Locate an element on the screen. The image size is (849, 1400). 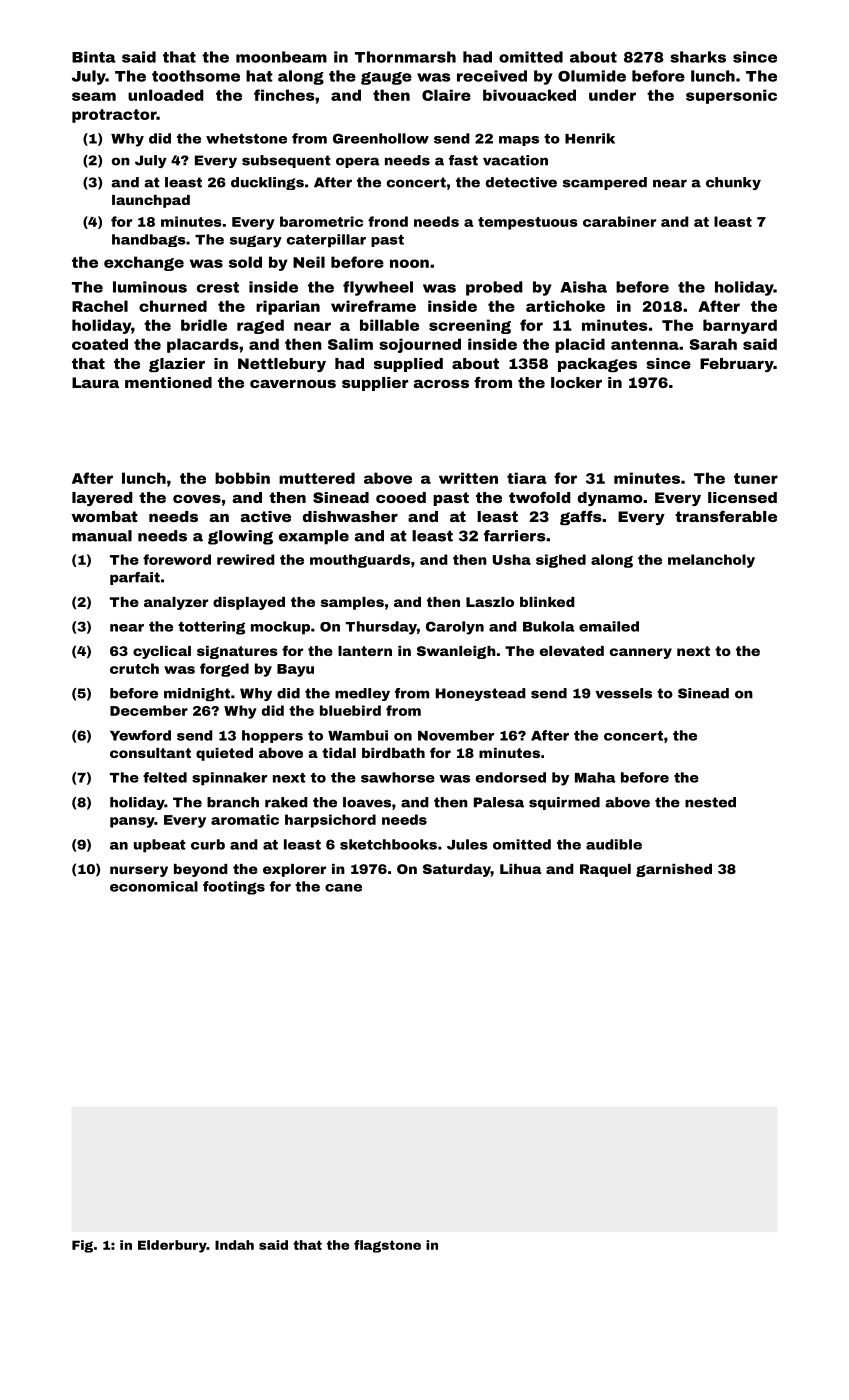
crest is located at coordinates (218, 287).
